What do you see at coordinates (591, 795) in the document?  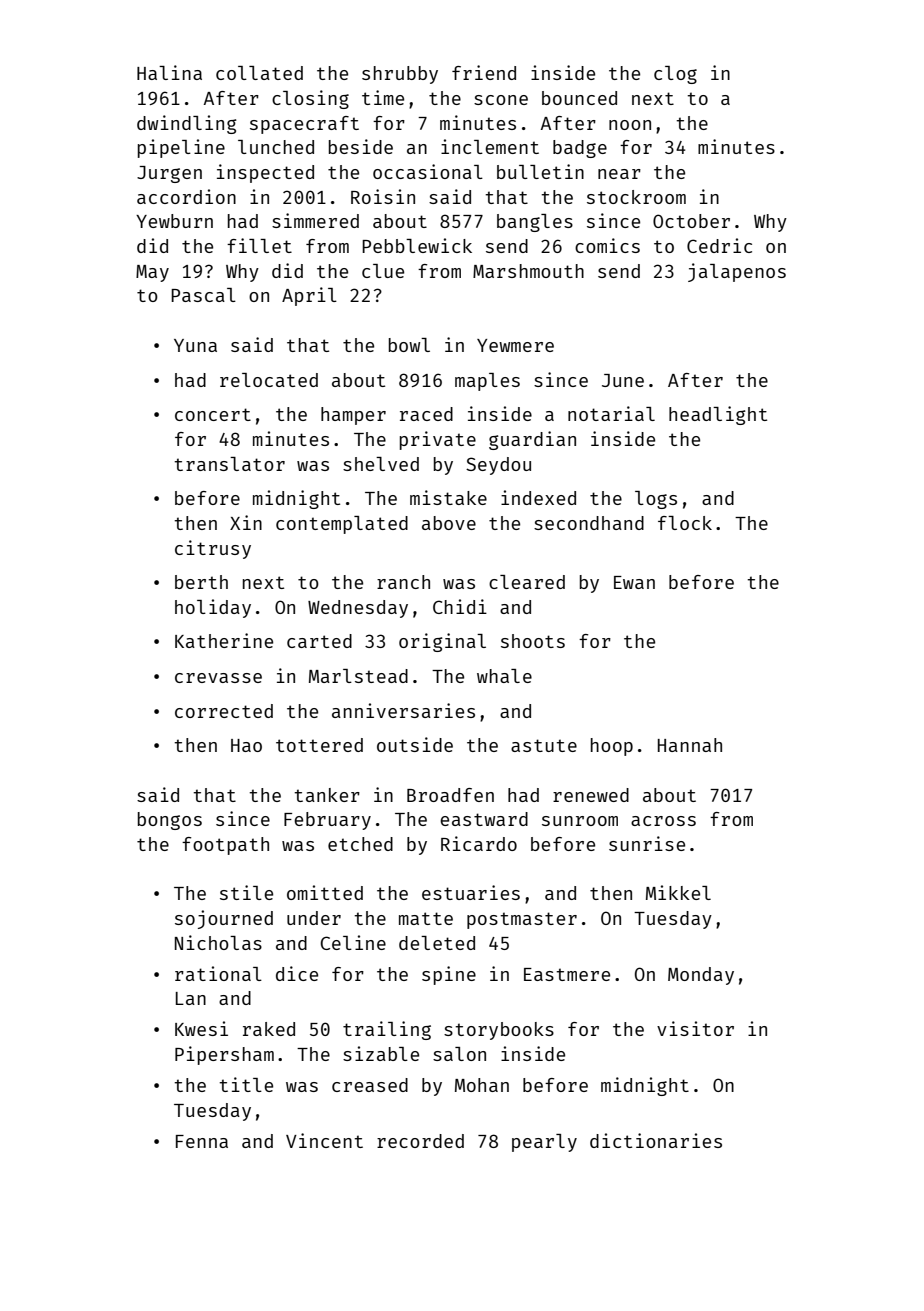 I see `renewed` at bounding box center [591, 795].
